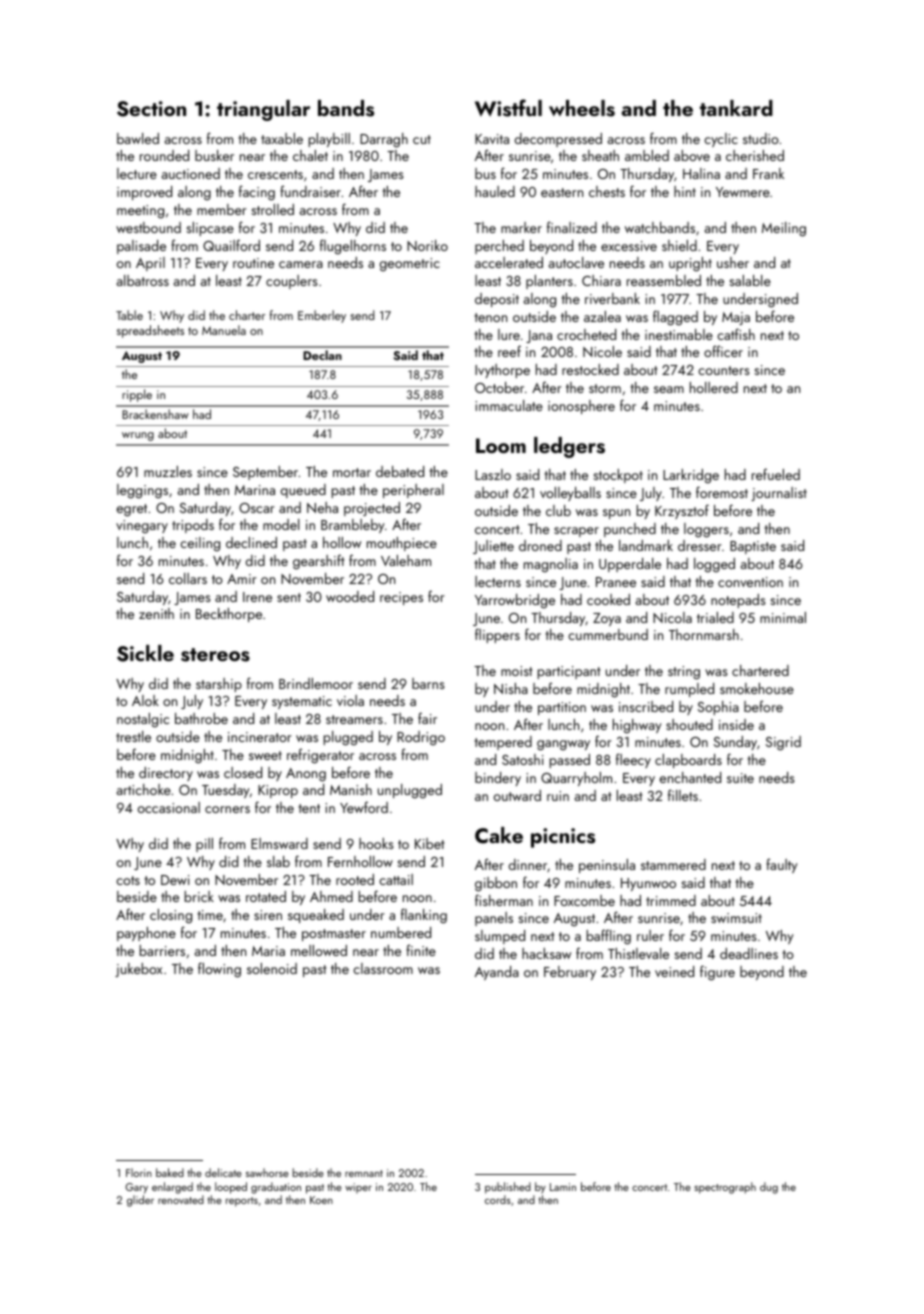 Image resolution: width=924 pixels, height=1314 pixels. I want to click on Darragh, so click(384, 140).
